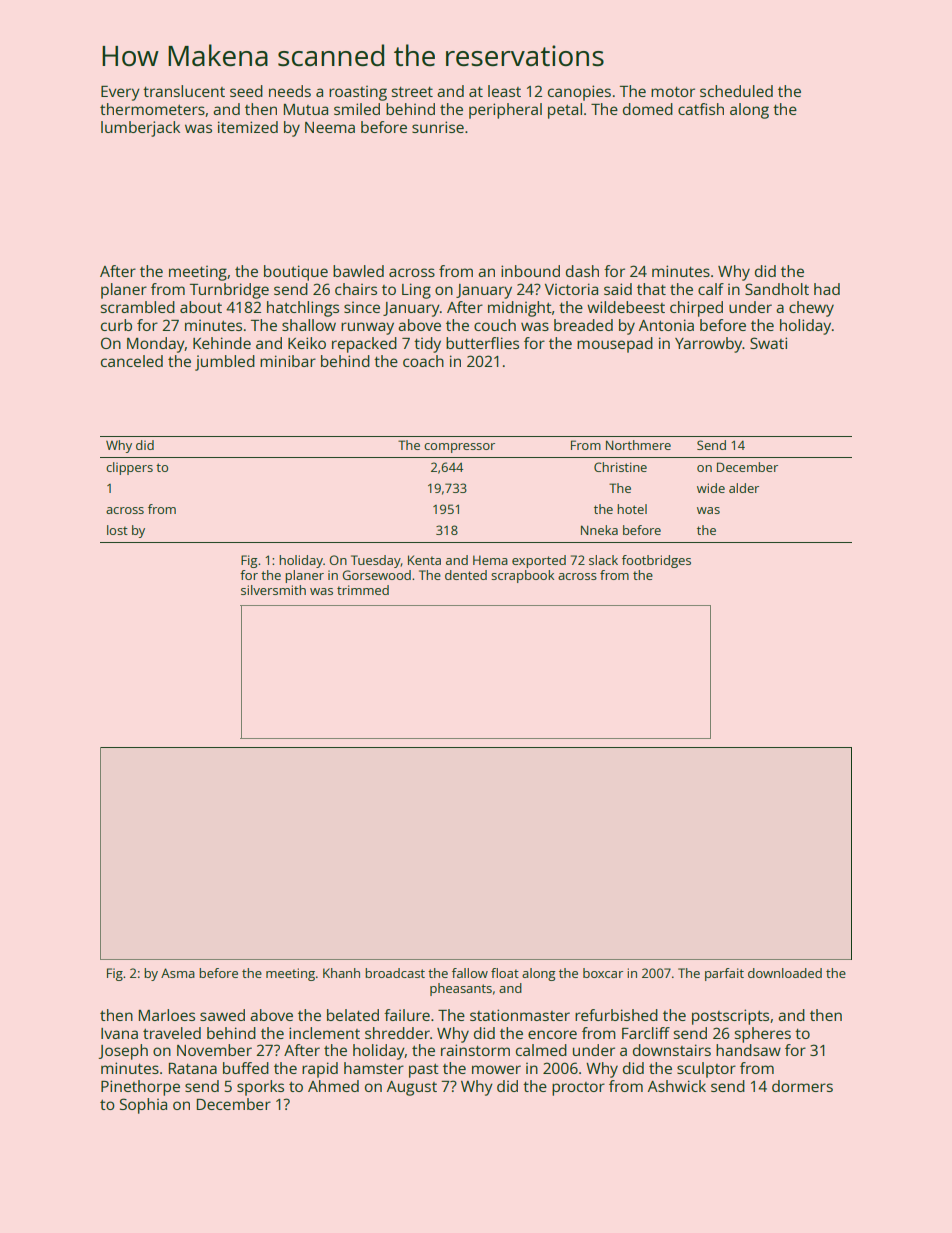  I want to click on lost, so click(117, 530).
